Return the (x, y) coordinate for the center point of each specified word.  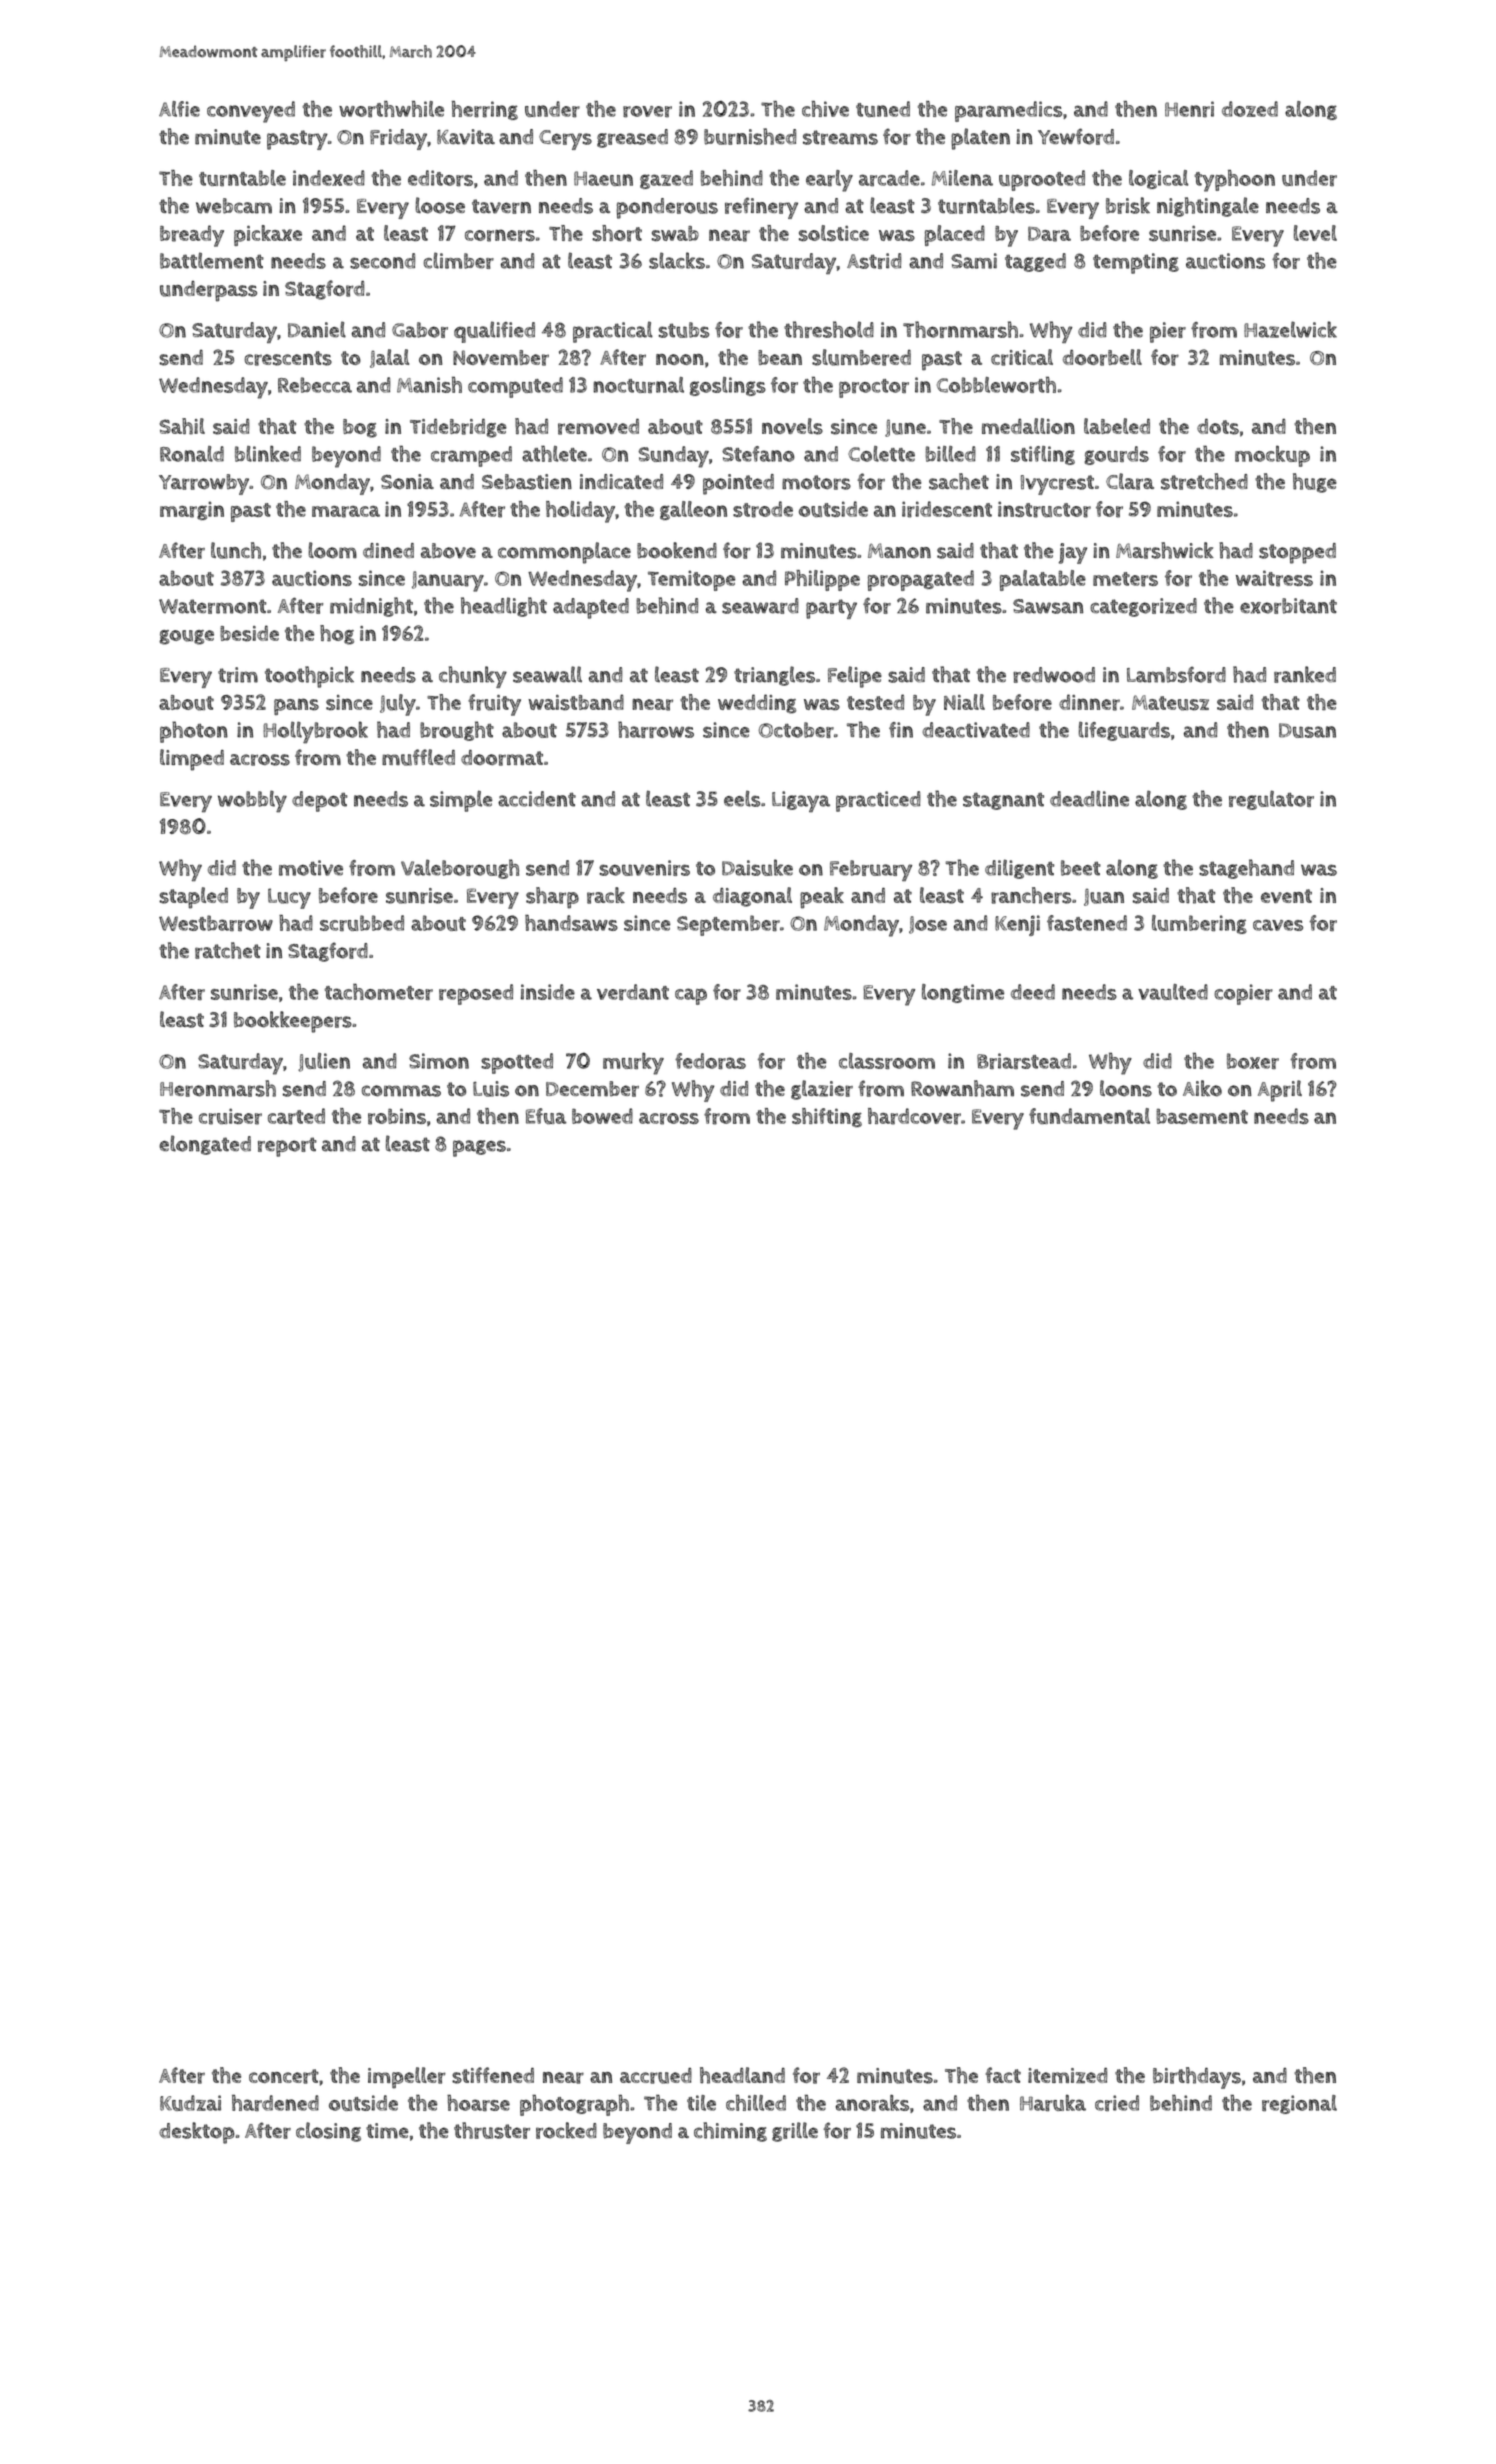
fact (1003, 2075)
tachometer (378, 991)
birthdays (1197, 2078)
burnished (750, 136)
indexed (329, 178)
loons (1126, 1088)
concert (284, 2076)
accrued (656, 2076)
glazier (822, 1090)
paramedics (1008, 111)
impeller (407, 2078)
